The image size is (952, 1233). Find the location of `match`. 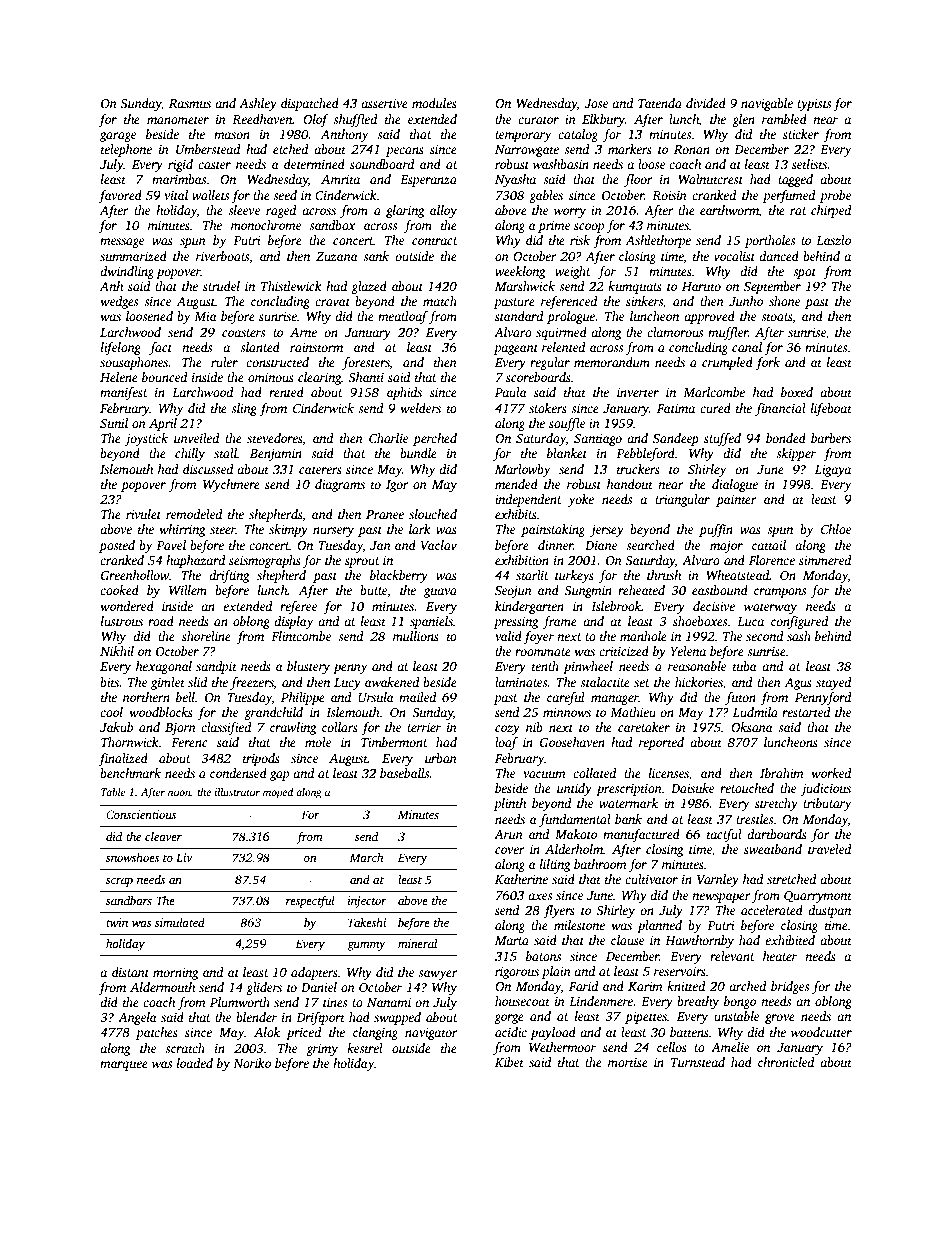

match is located at coordinates (440, 301).
